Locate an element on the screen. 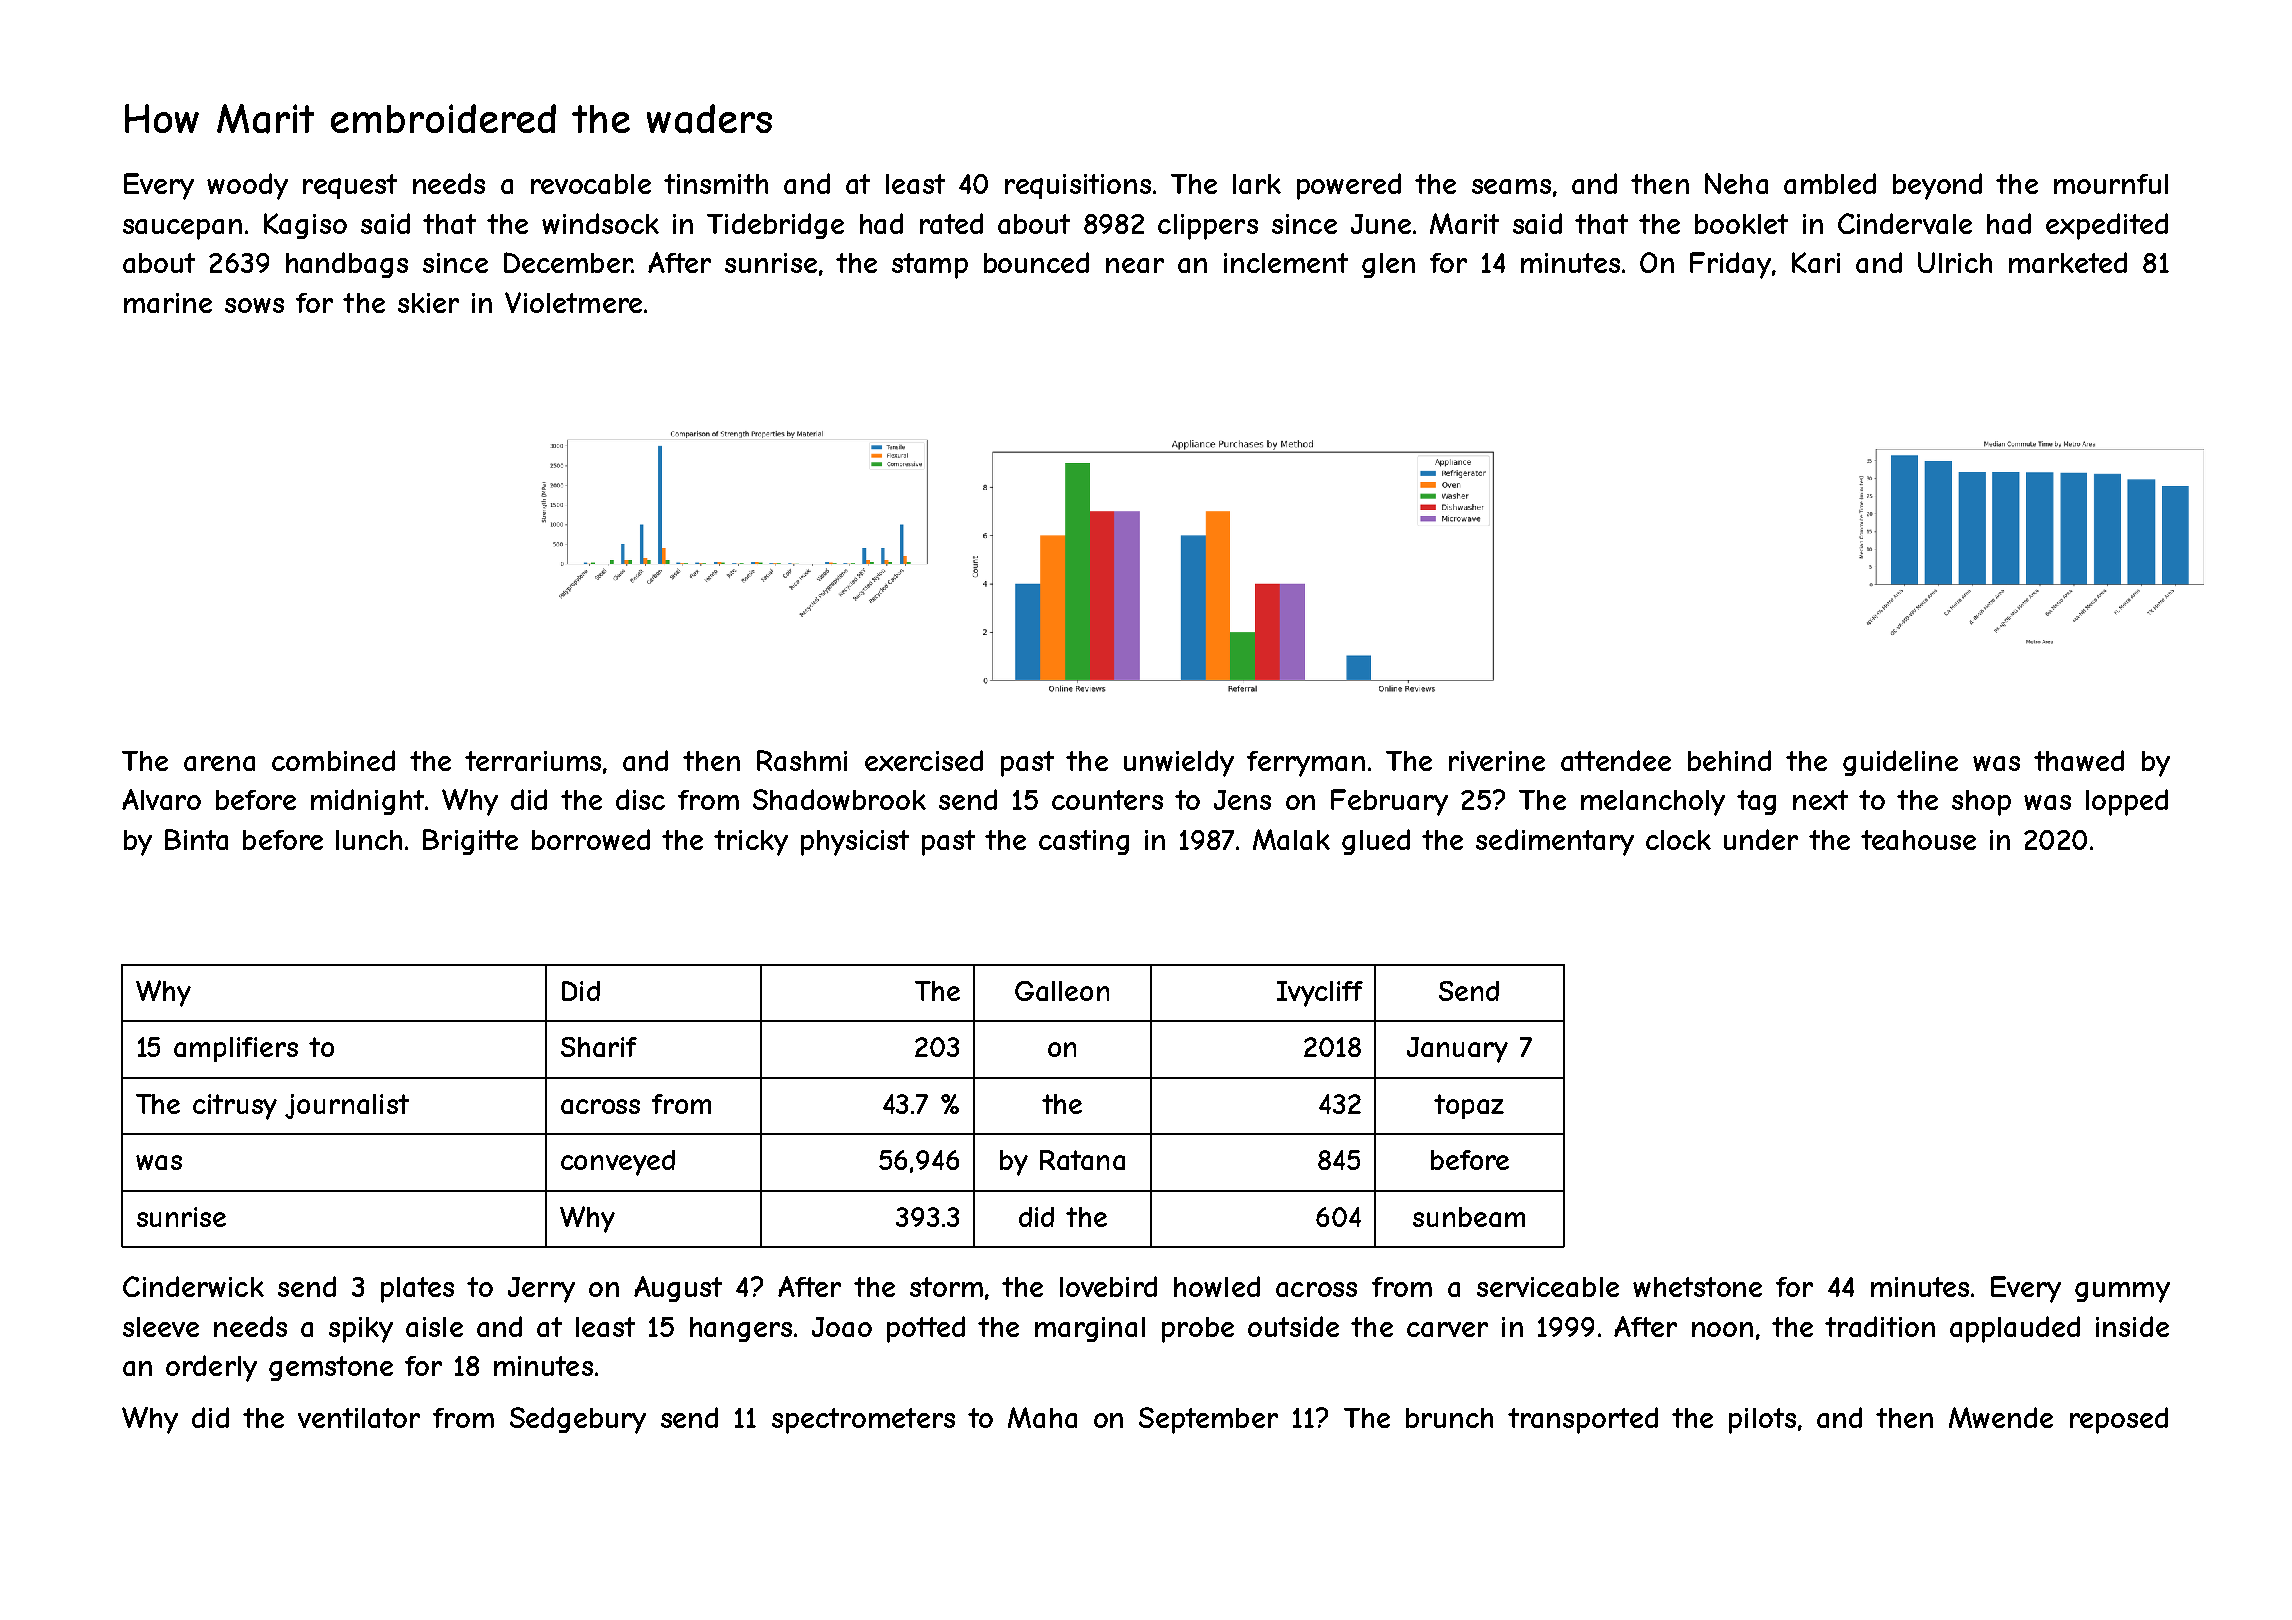  behind is located at coordinates (1729, 760).
